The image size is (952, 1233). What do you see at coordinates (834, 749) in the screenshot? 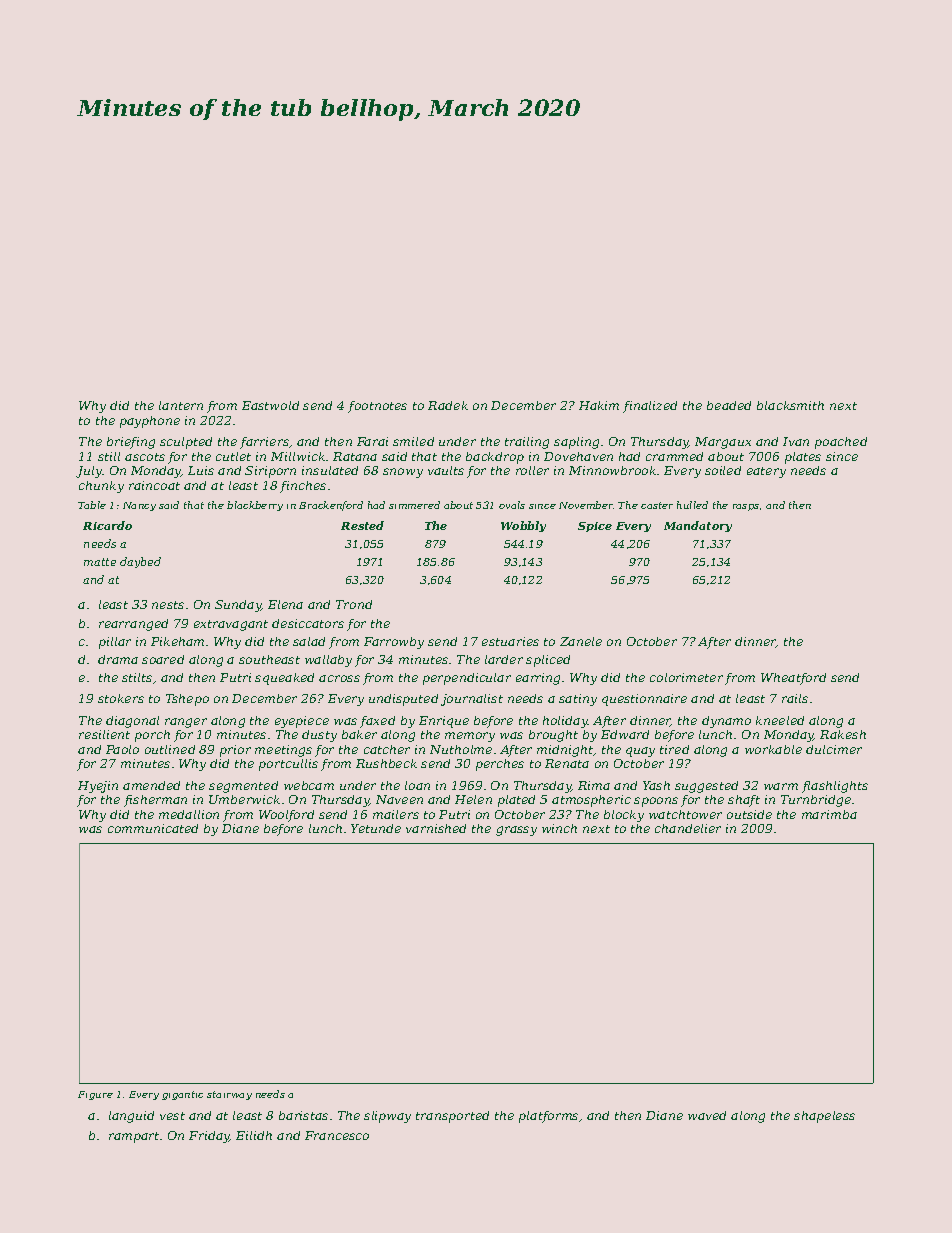
I see `dulcimer` at bounding box center [834, 749].
